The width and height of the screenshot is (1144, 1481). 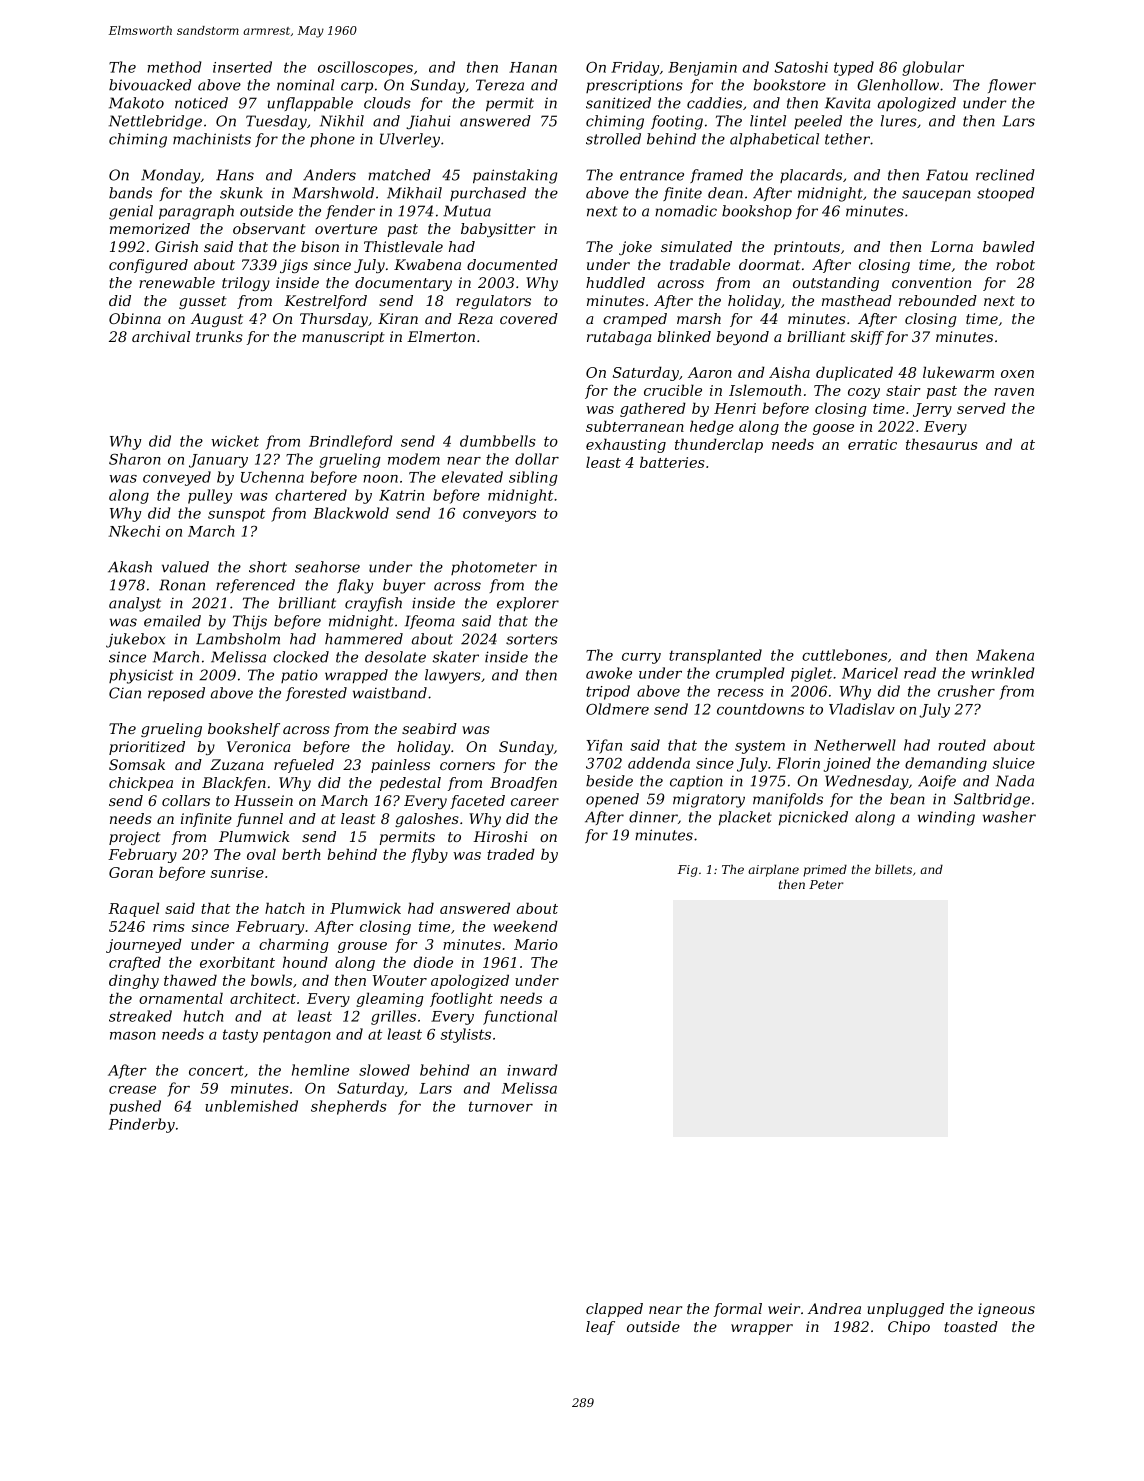 I want to click on turnover, so click(x=501, y=1106).
